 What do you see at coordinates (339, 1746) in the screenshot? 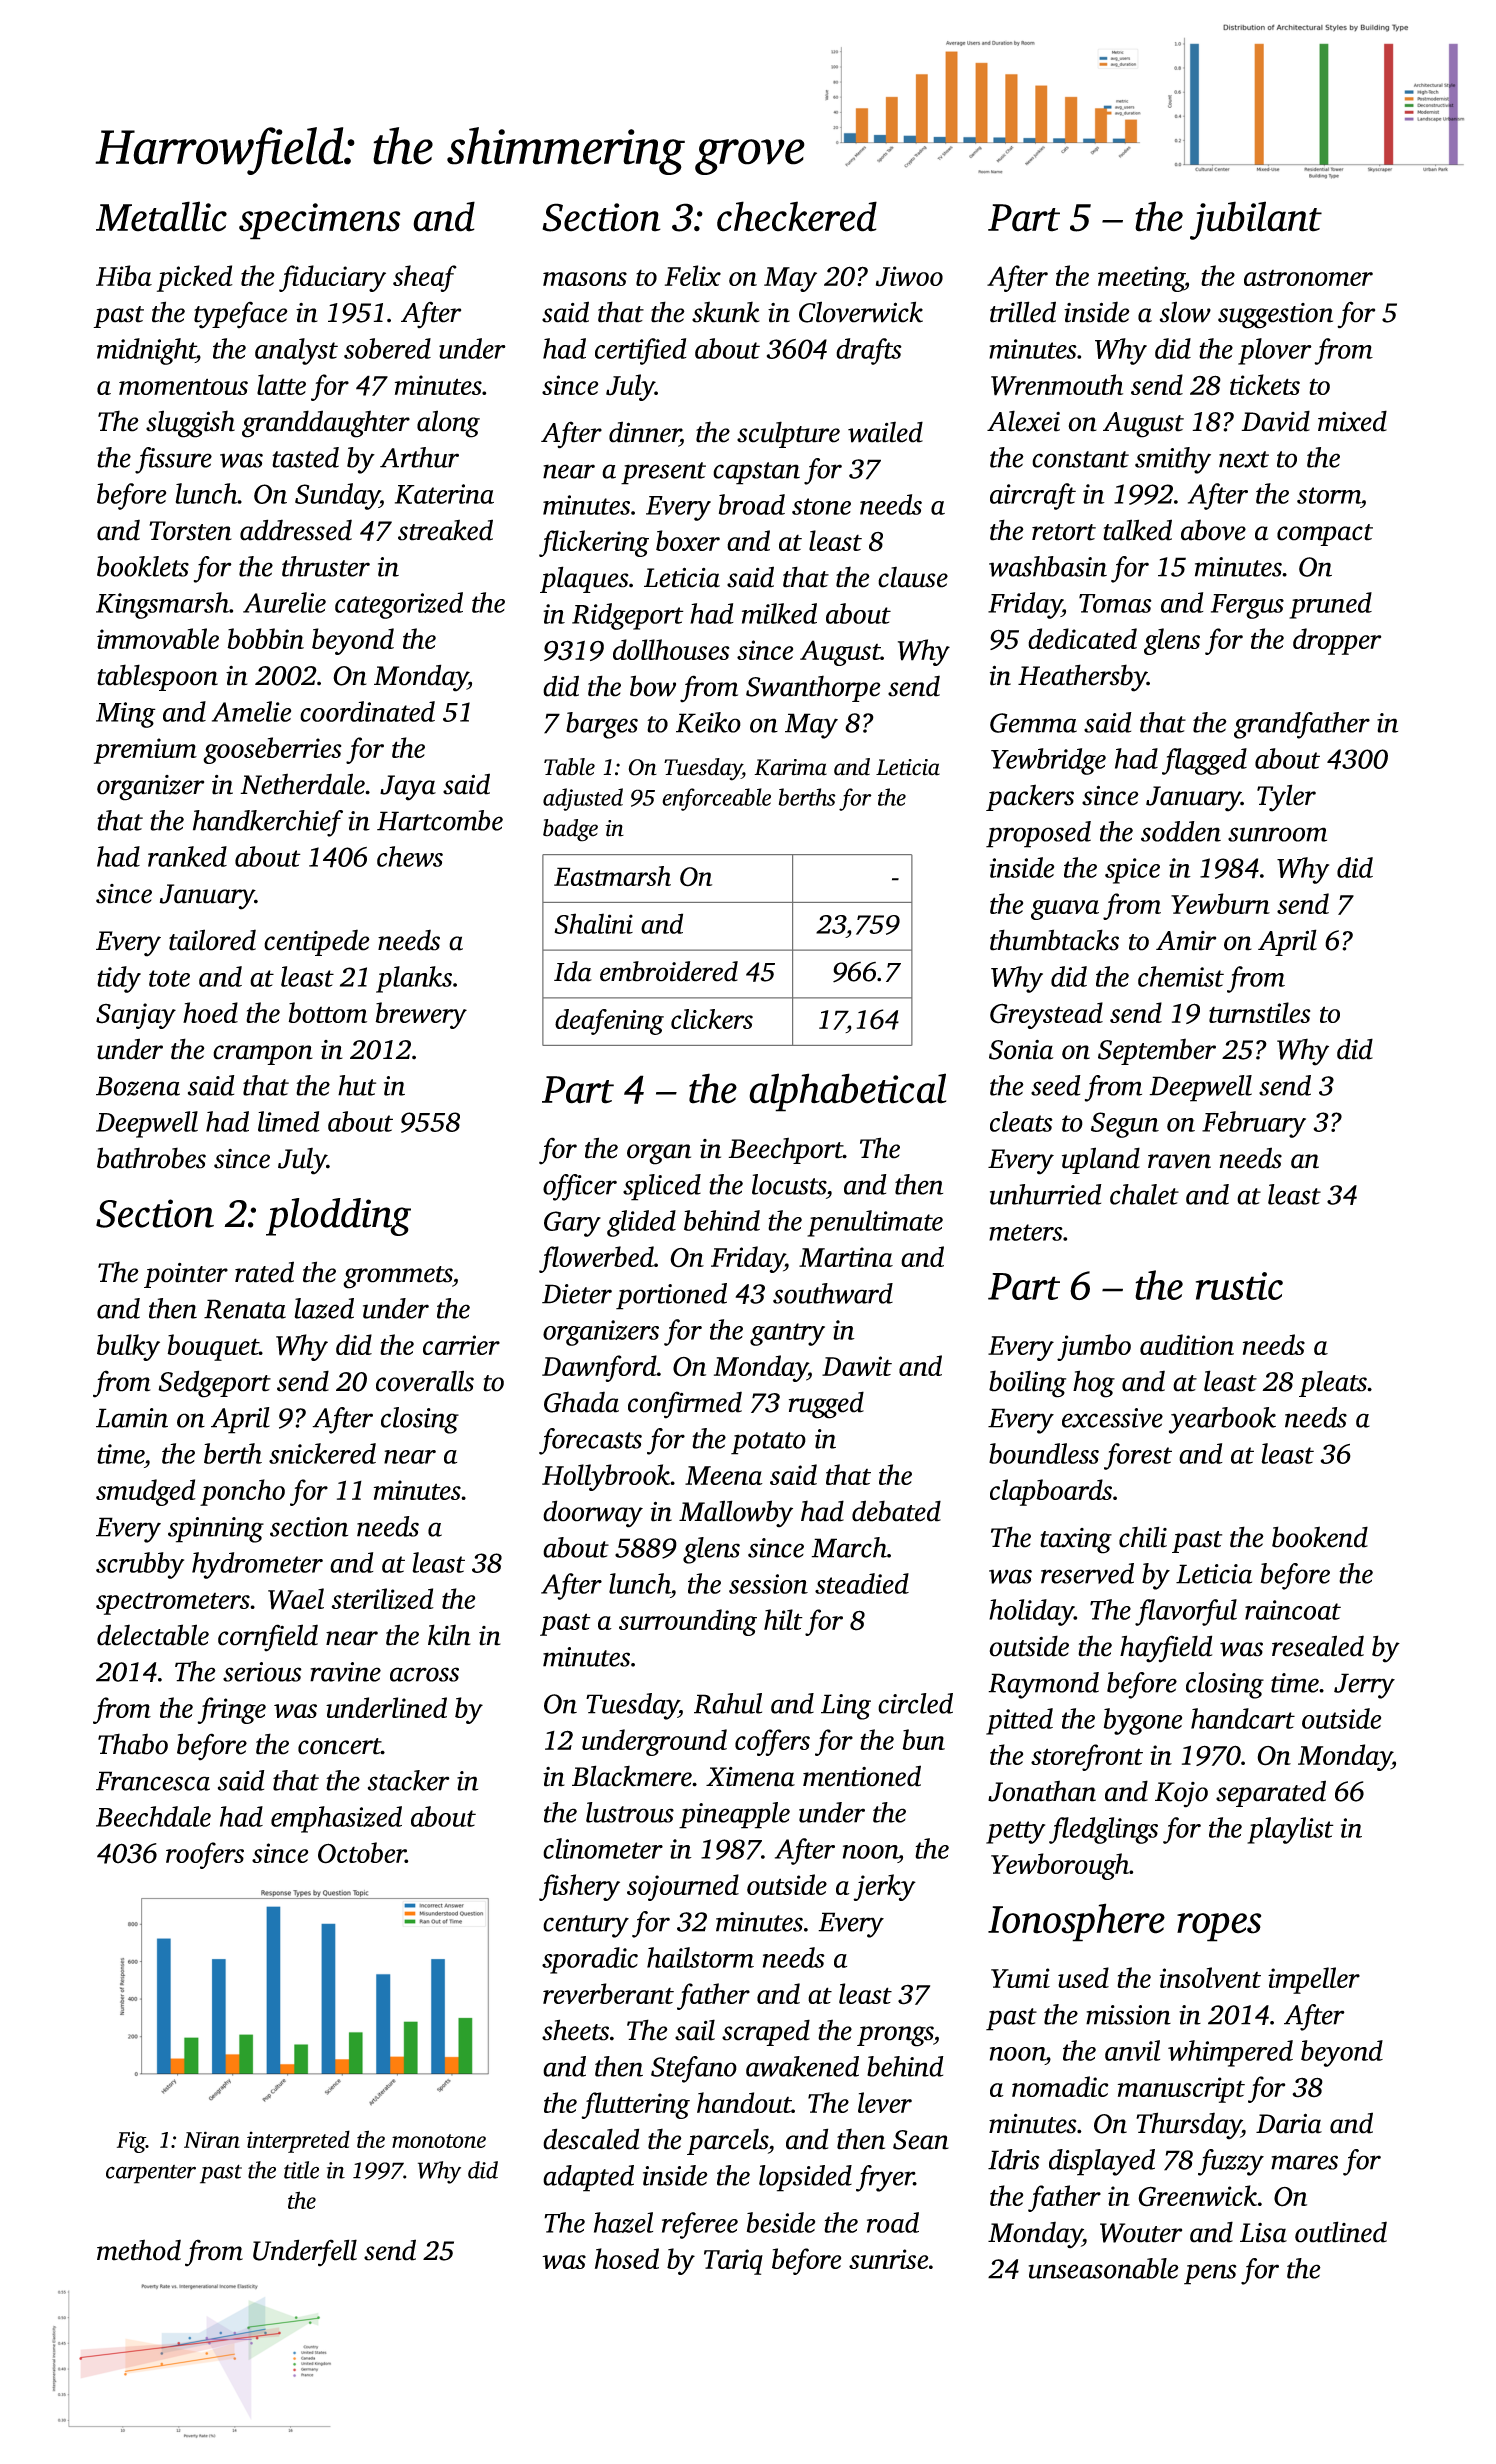
I see `concert` at bounding box center [339, 1746].
